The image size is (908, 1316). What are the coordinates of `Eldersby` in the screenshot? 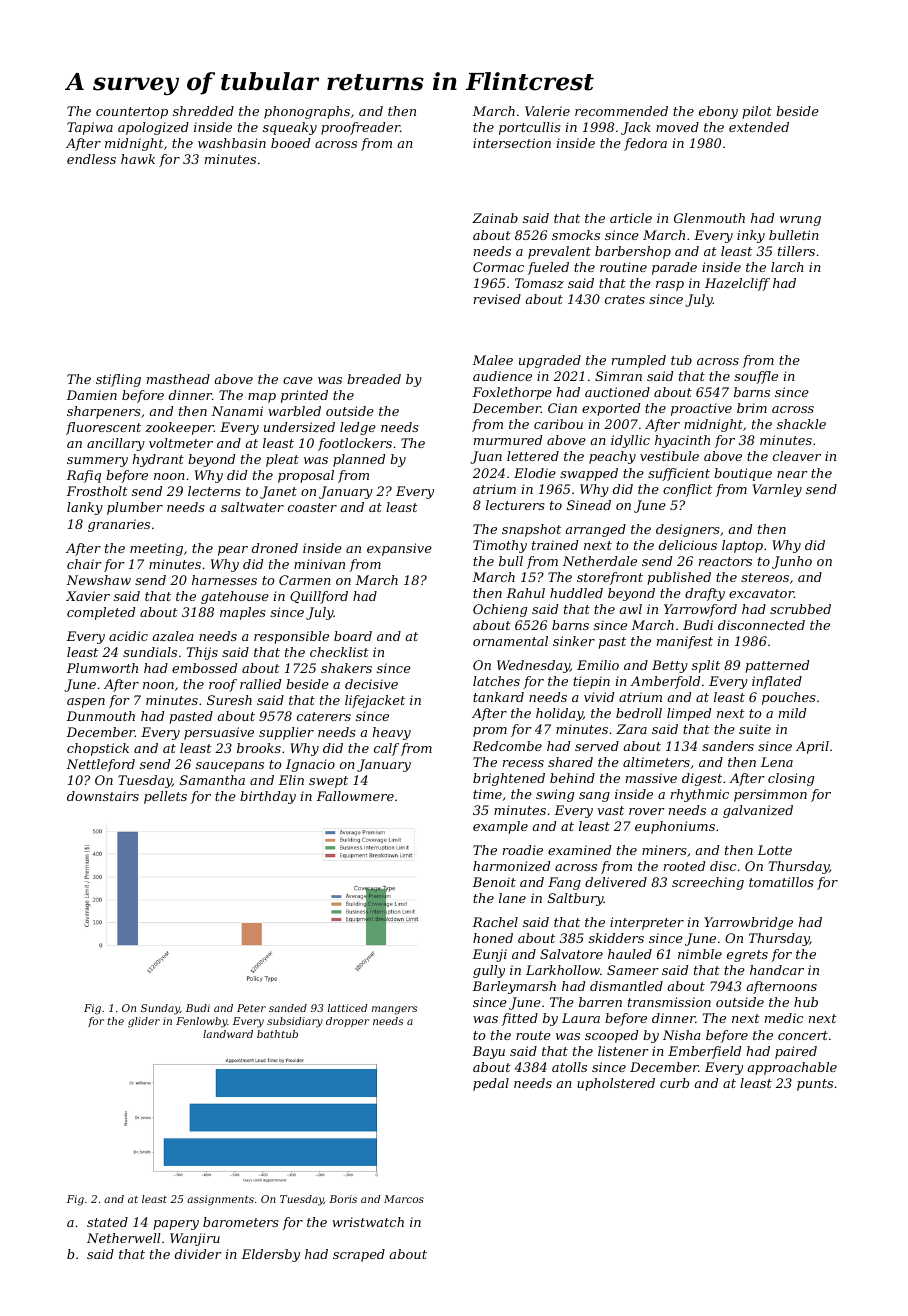 It's located at (270, 1255).
